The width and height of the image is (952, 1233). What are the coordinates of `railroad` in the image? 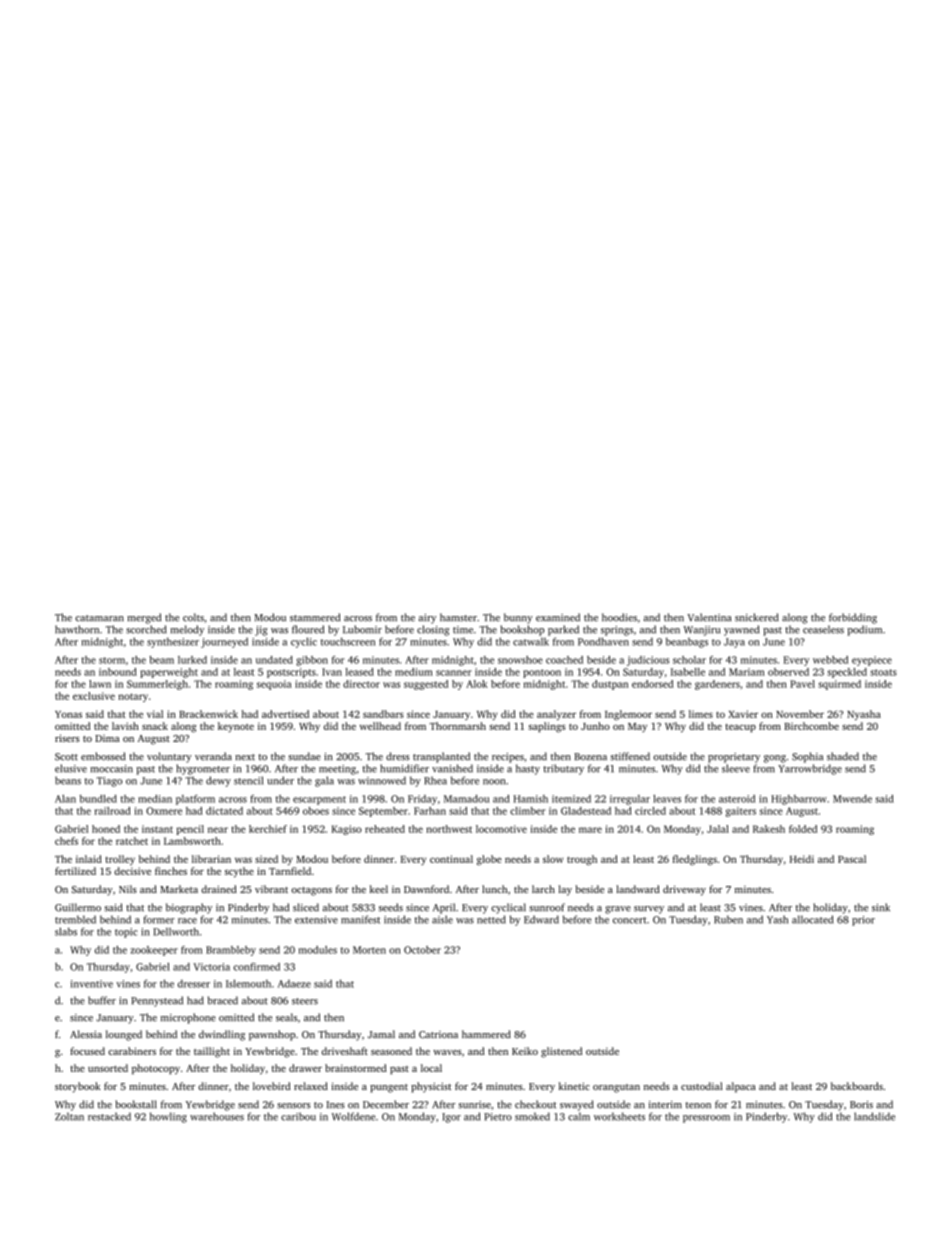 It's located at (112, 811).
